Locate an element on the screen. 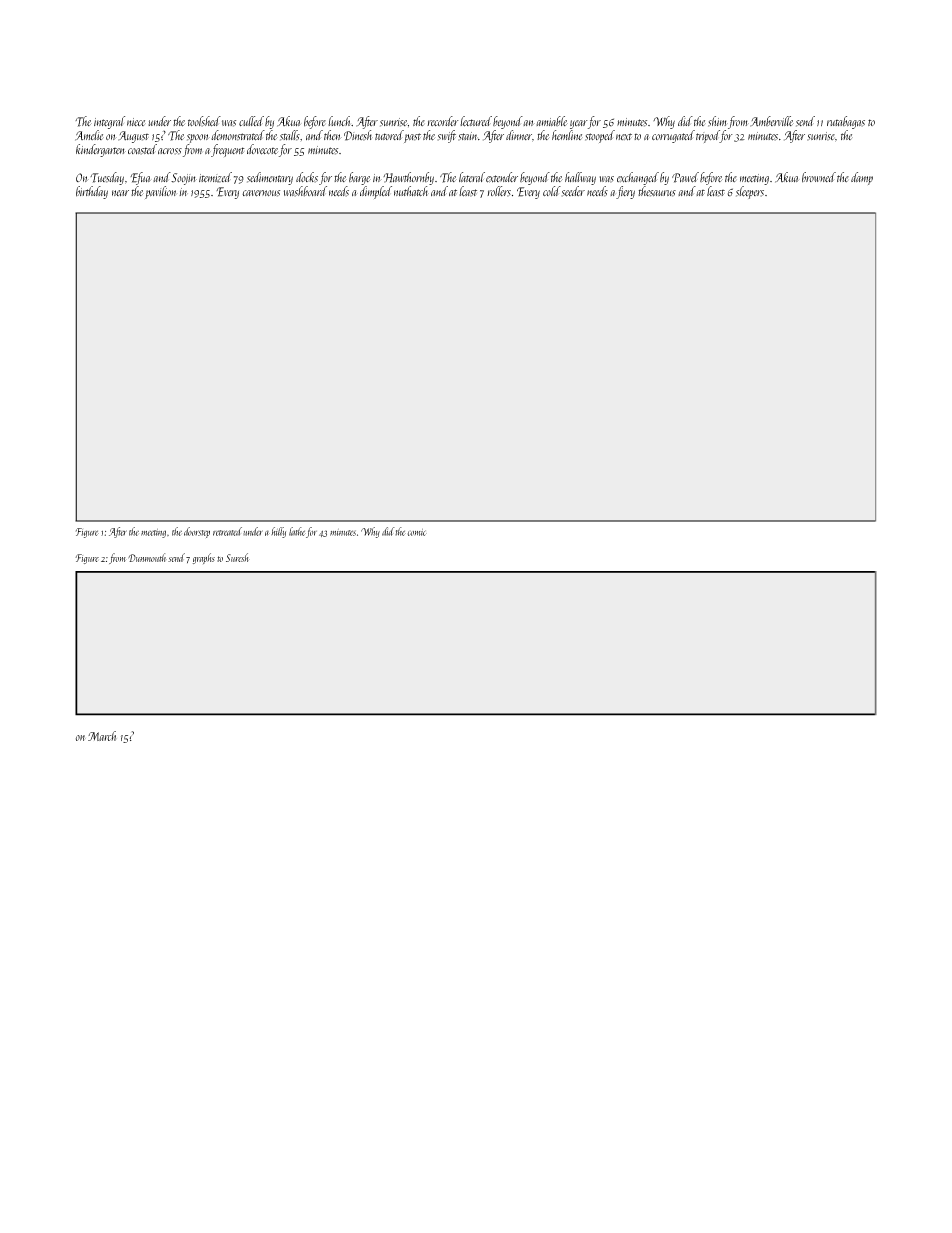 This screenshot has height=1233, width=952. browned is located at coordinates (819, 177).
